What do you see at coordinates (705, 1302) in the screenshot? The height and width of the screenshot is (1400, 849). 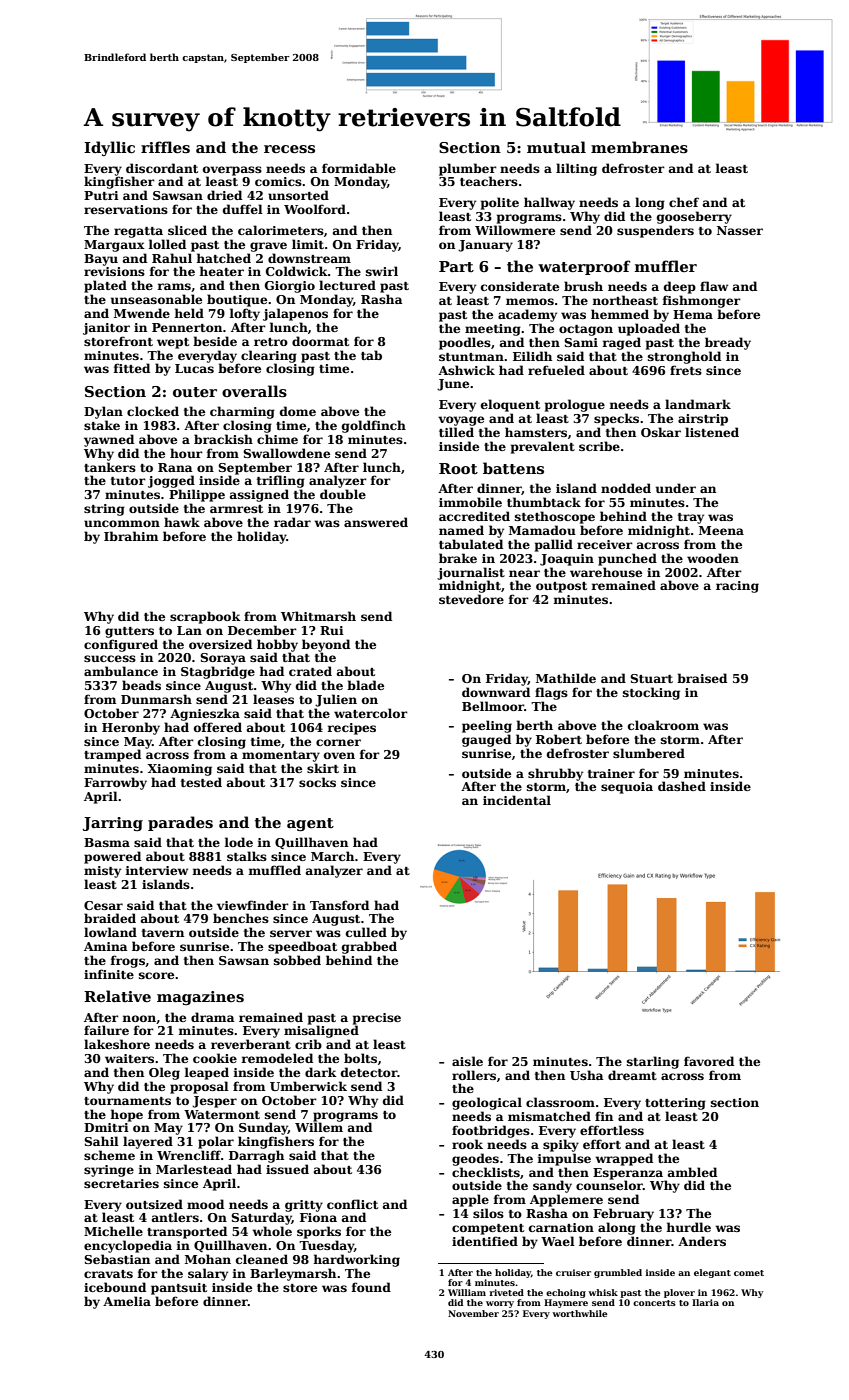 I see `Ilaria` at bounding box center [705, 1302].
